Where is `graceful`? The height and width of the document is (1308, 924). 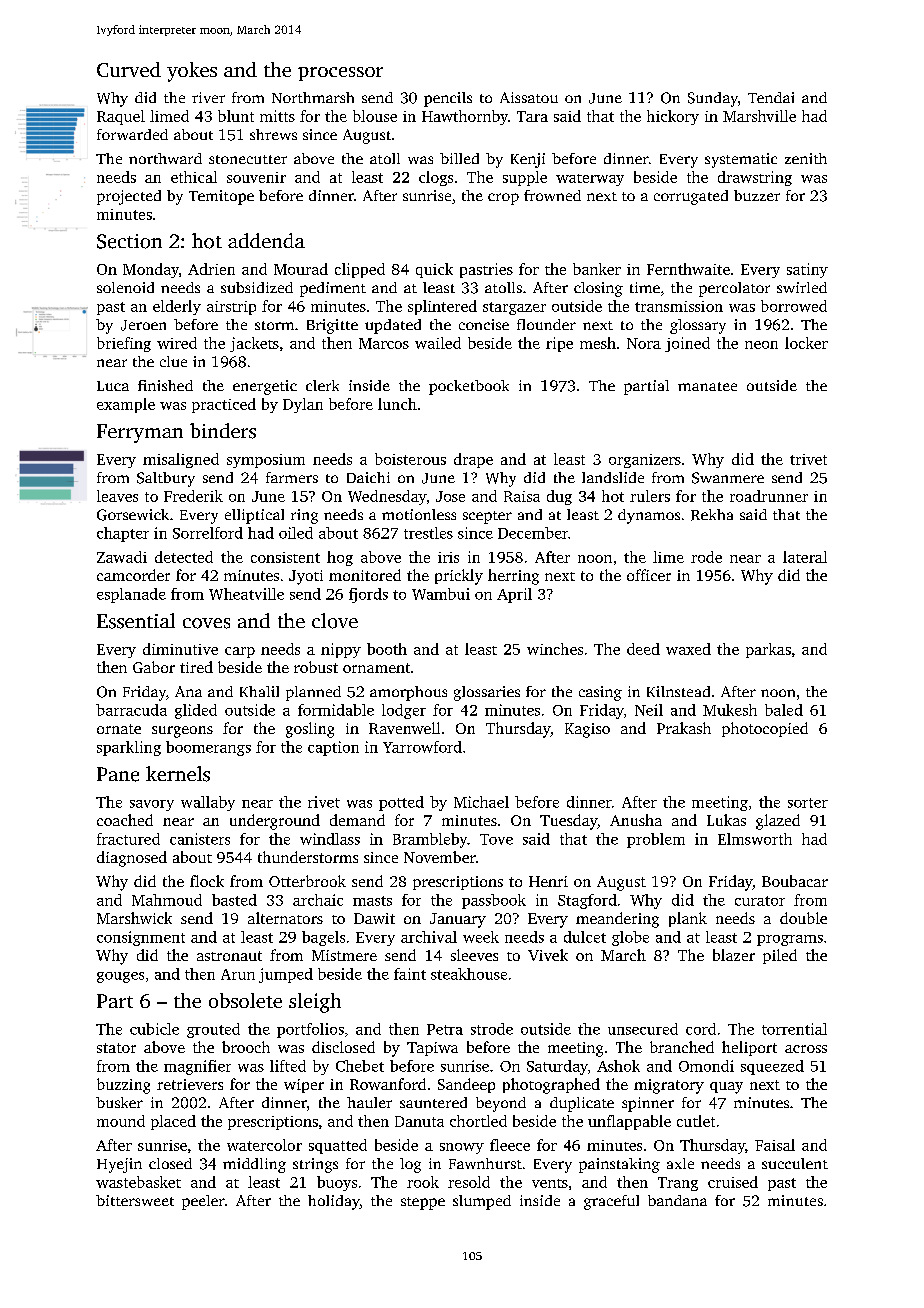 graceful is located at coordinates (611, 1202).
